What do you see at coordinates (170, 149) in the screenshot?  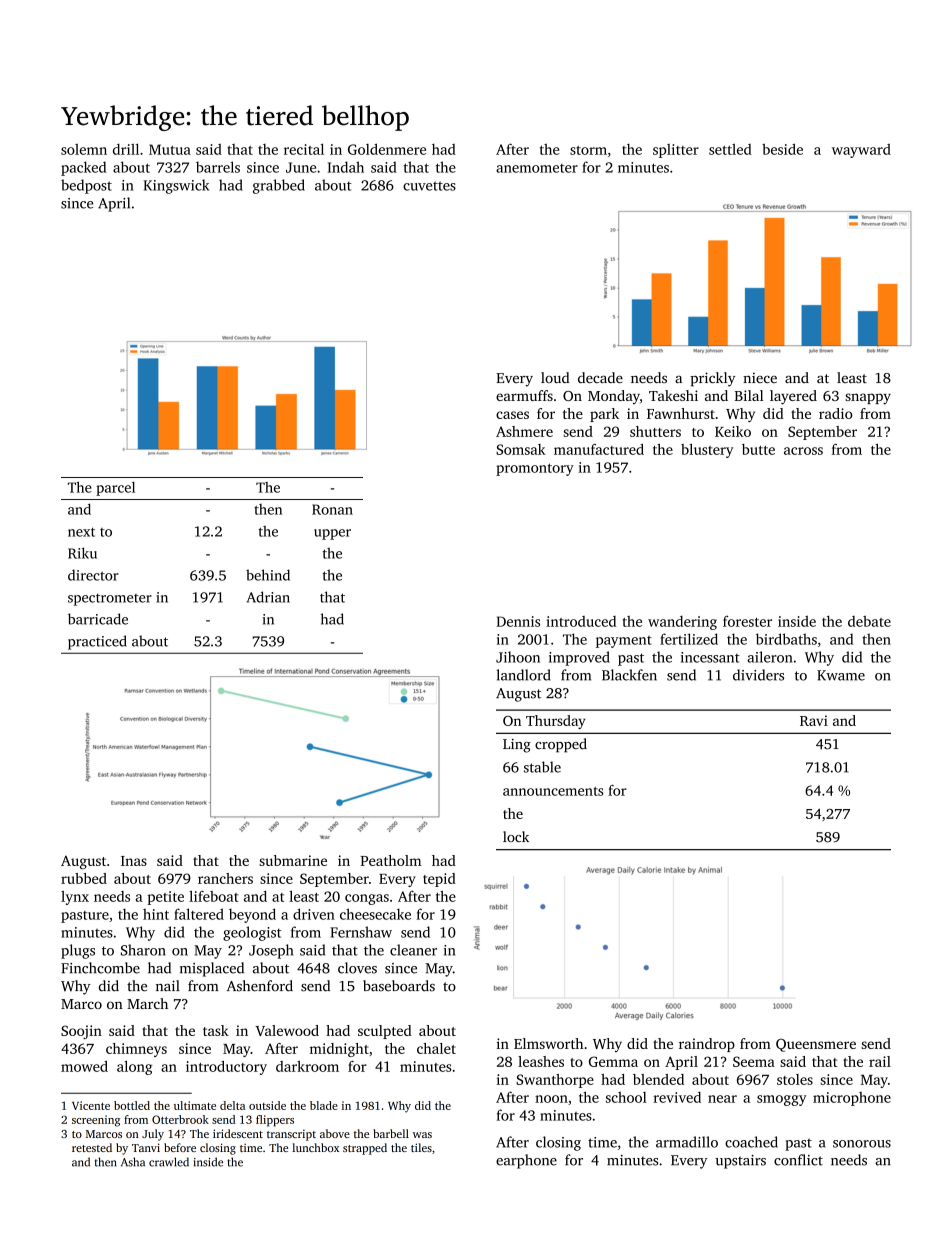 I see `Mutua` at bounding box center [170, 149].
